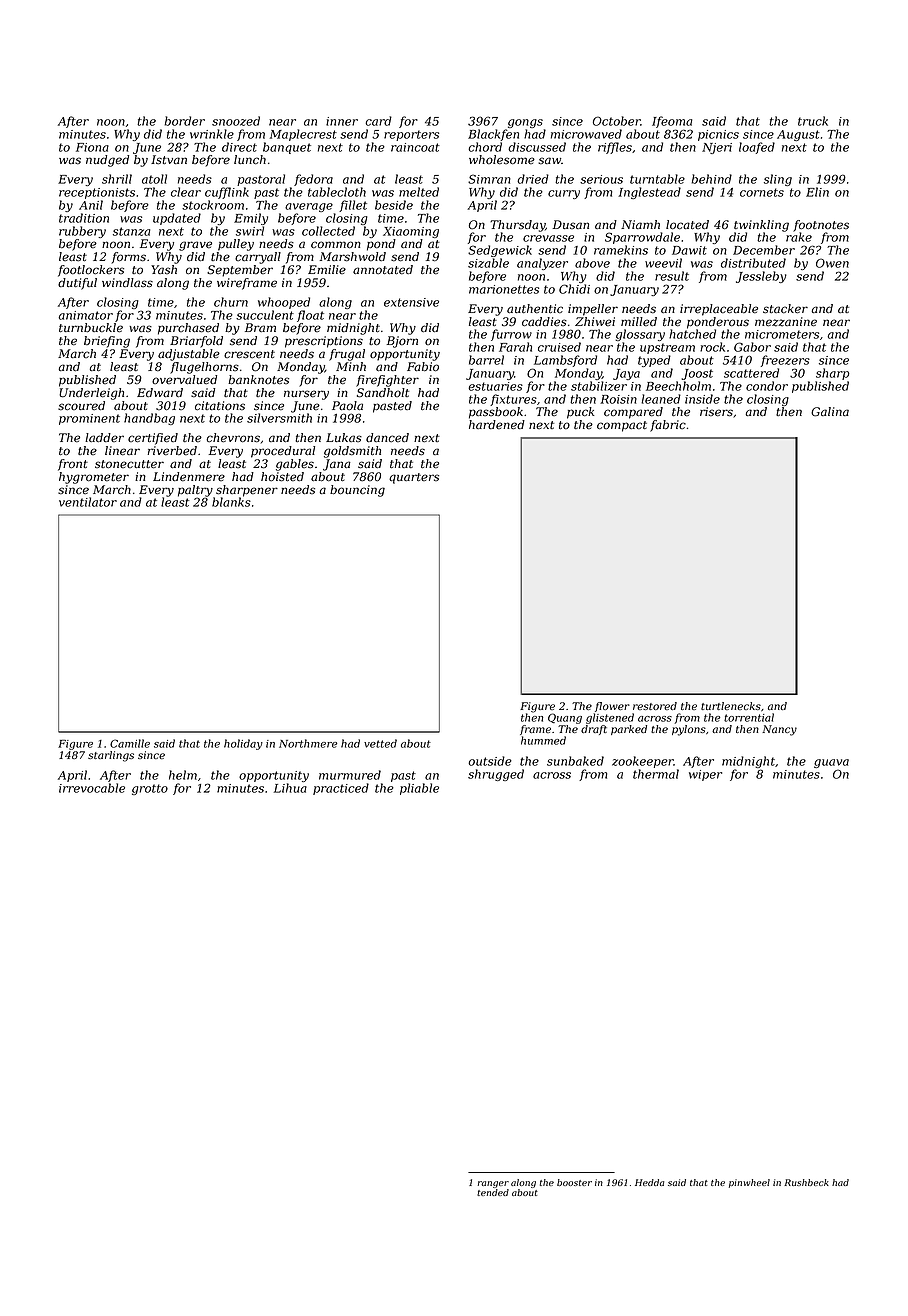 This image has height=1316, width=908. Describe the element at coordinates (341, 789) in the image. I see `practiced` at that location.
